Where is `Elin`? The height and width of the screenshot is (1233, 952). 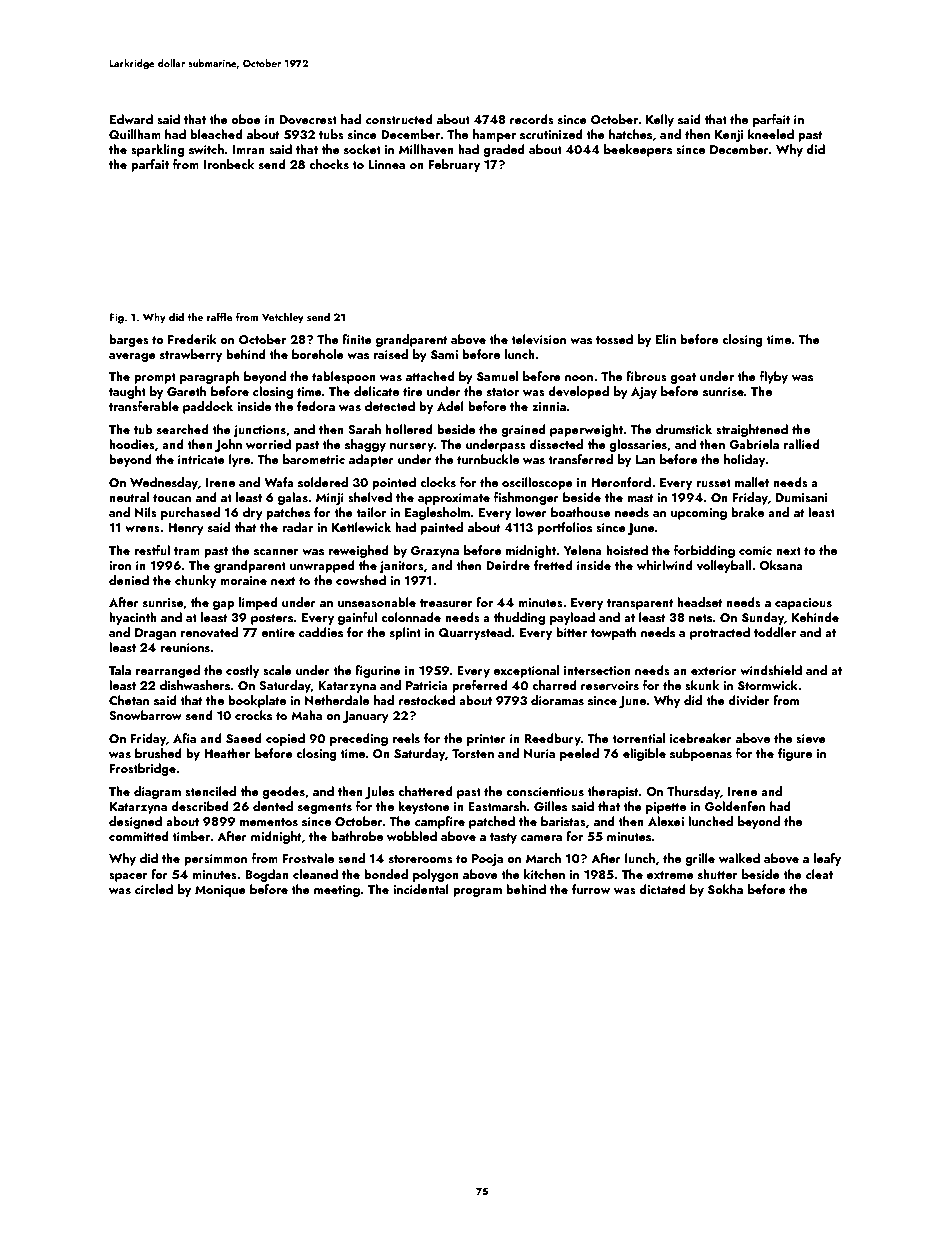
Elin is located at coordinates (666, 339).
